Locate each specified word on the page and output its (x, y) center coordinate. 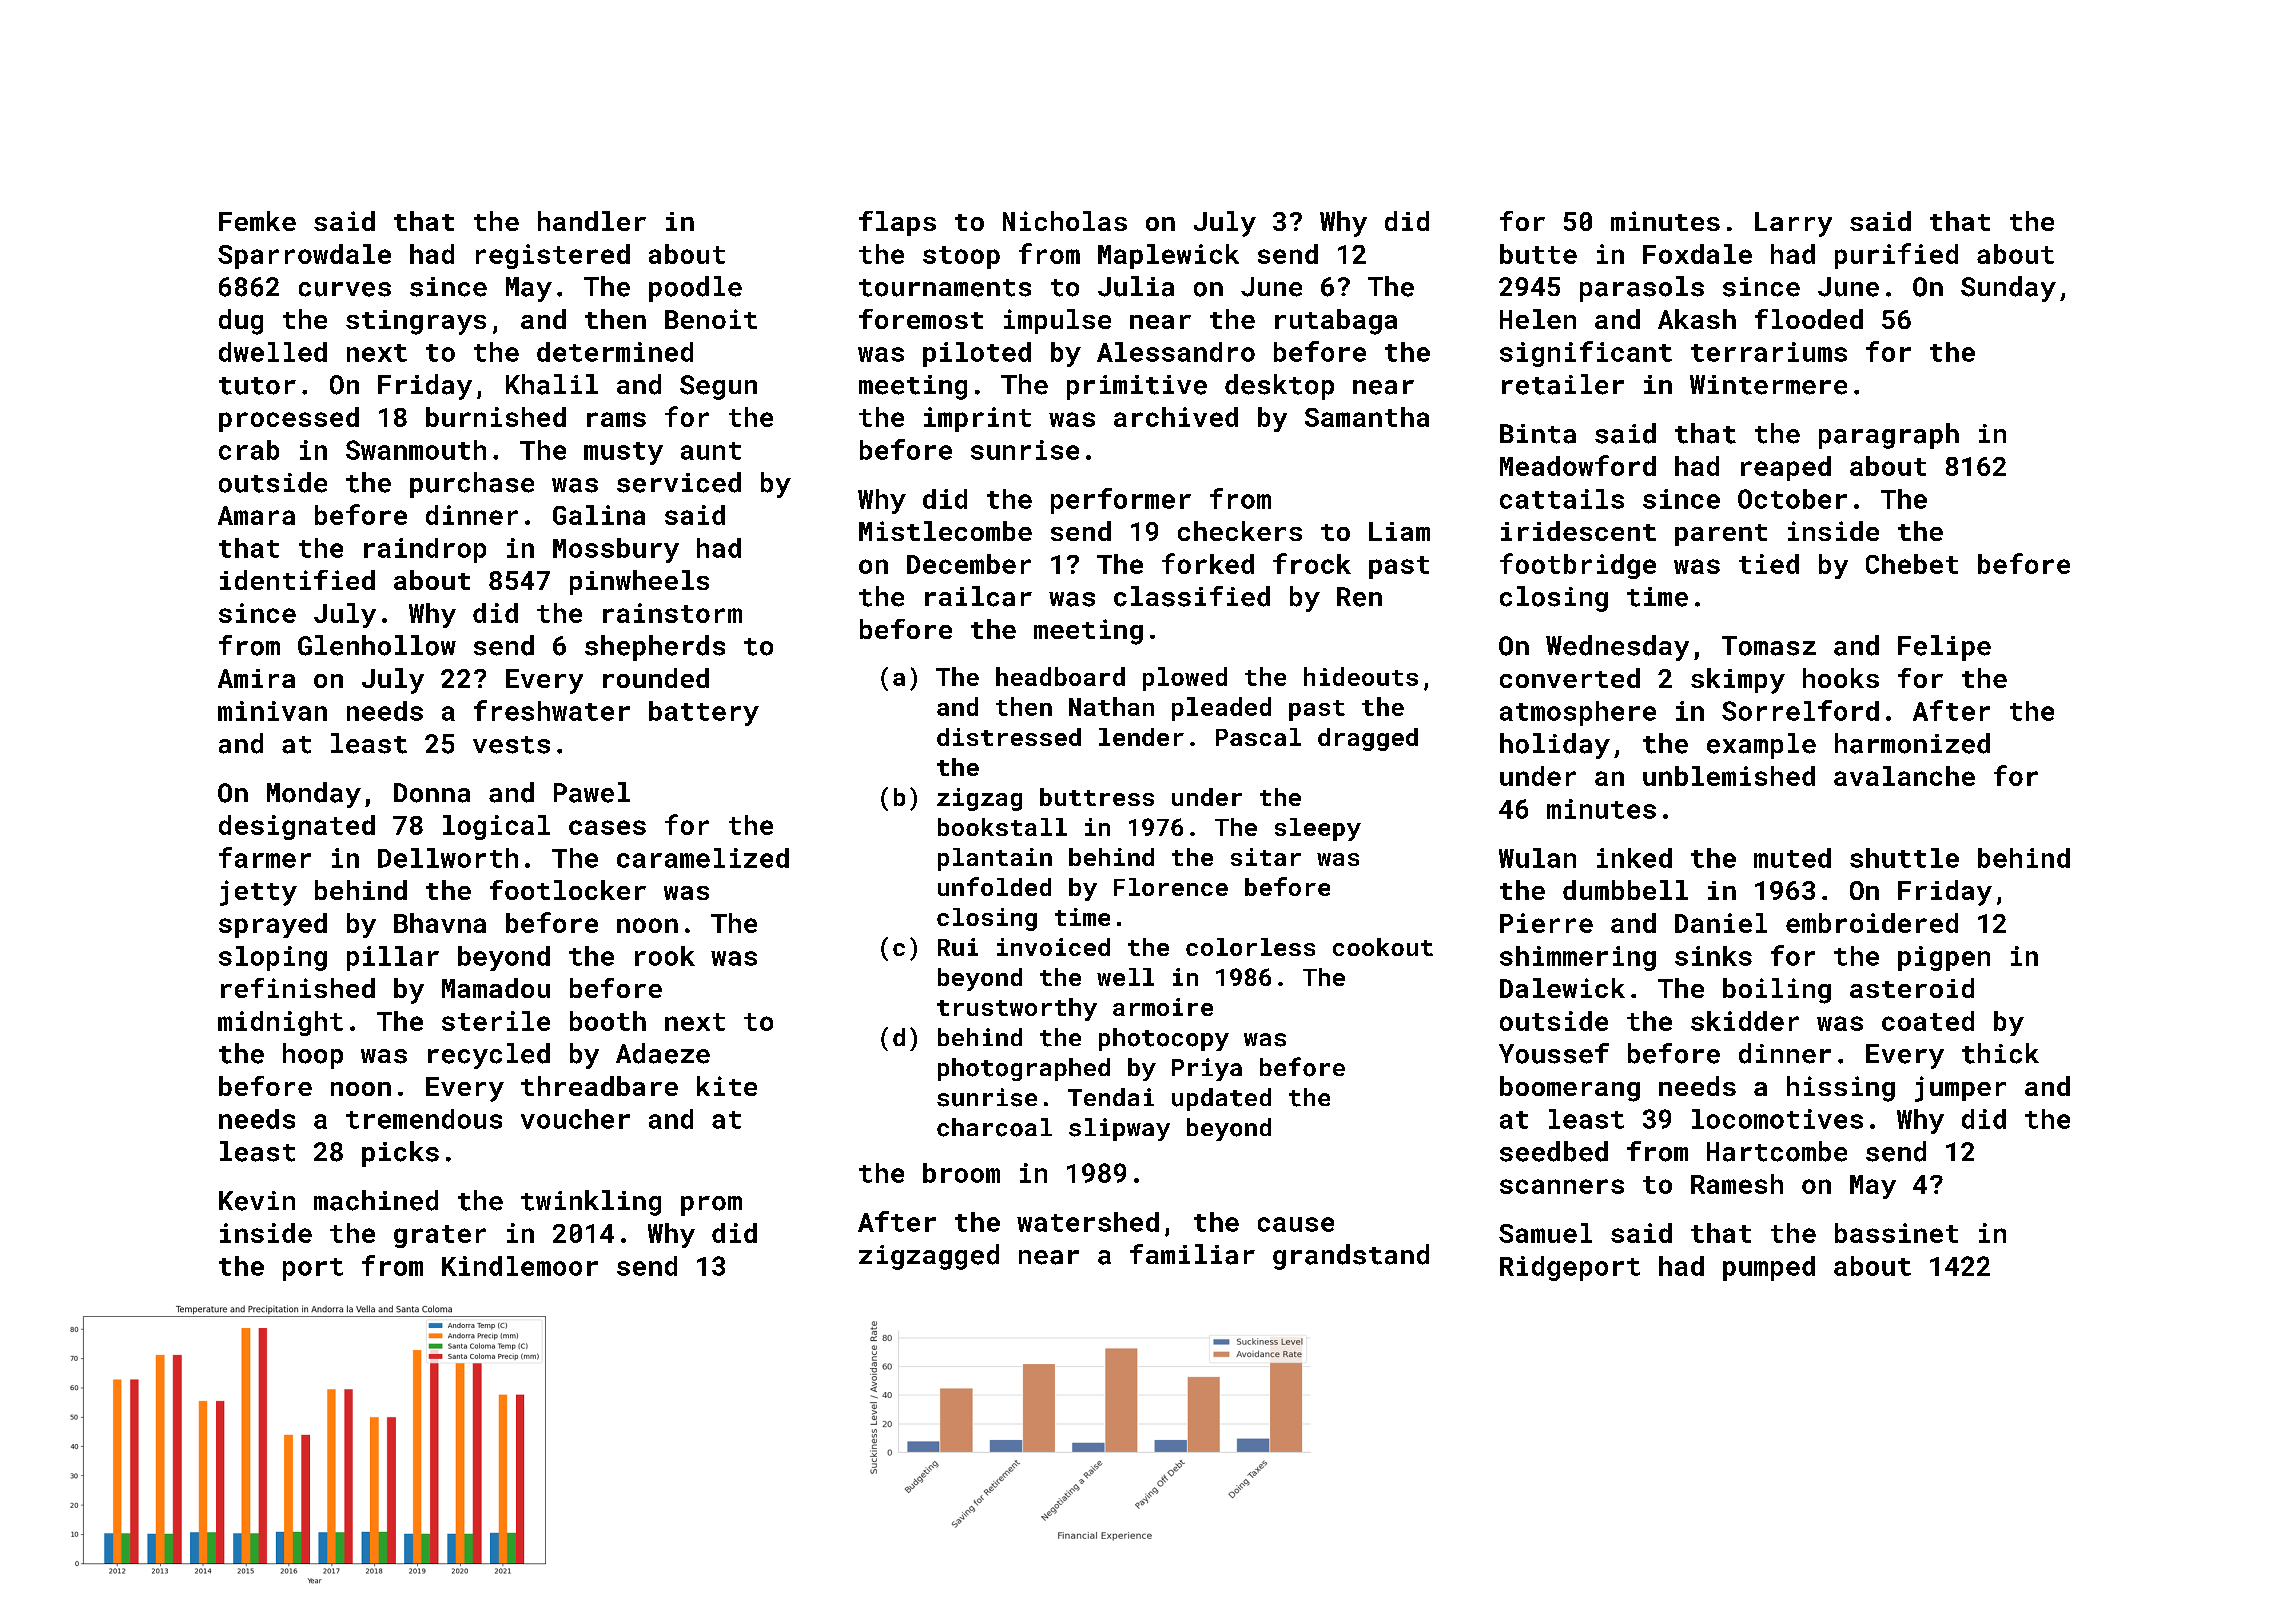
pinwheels (639, 582)
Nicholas (1065, 221)
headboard (1060, 676)
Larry (1793, 224)
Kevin (257, 1201)
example (1761, 746)
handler (592, 221)
